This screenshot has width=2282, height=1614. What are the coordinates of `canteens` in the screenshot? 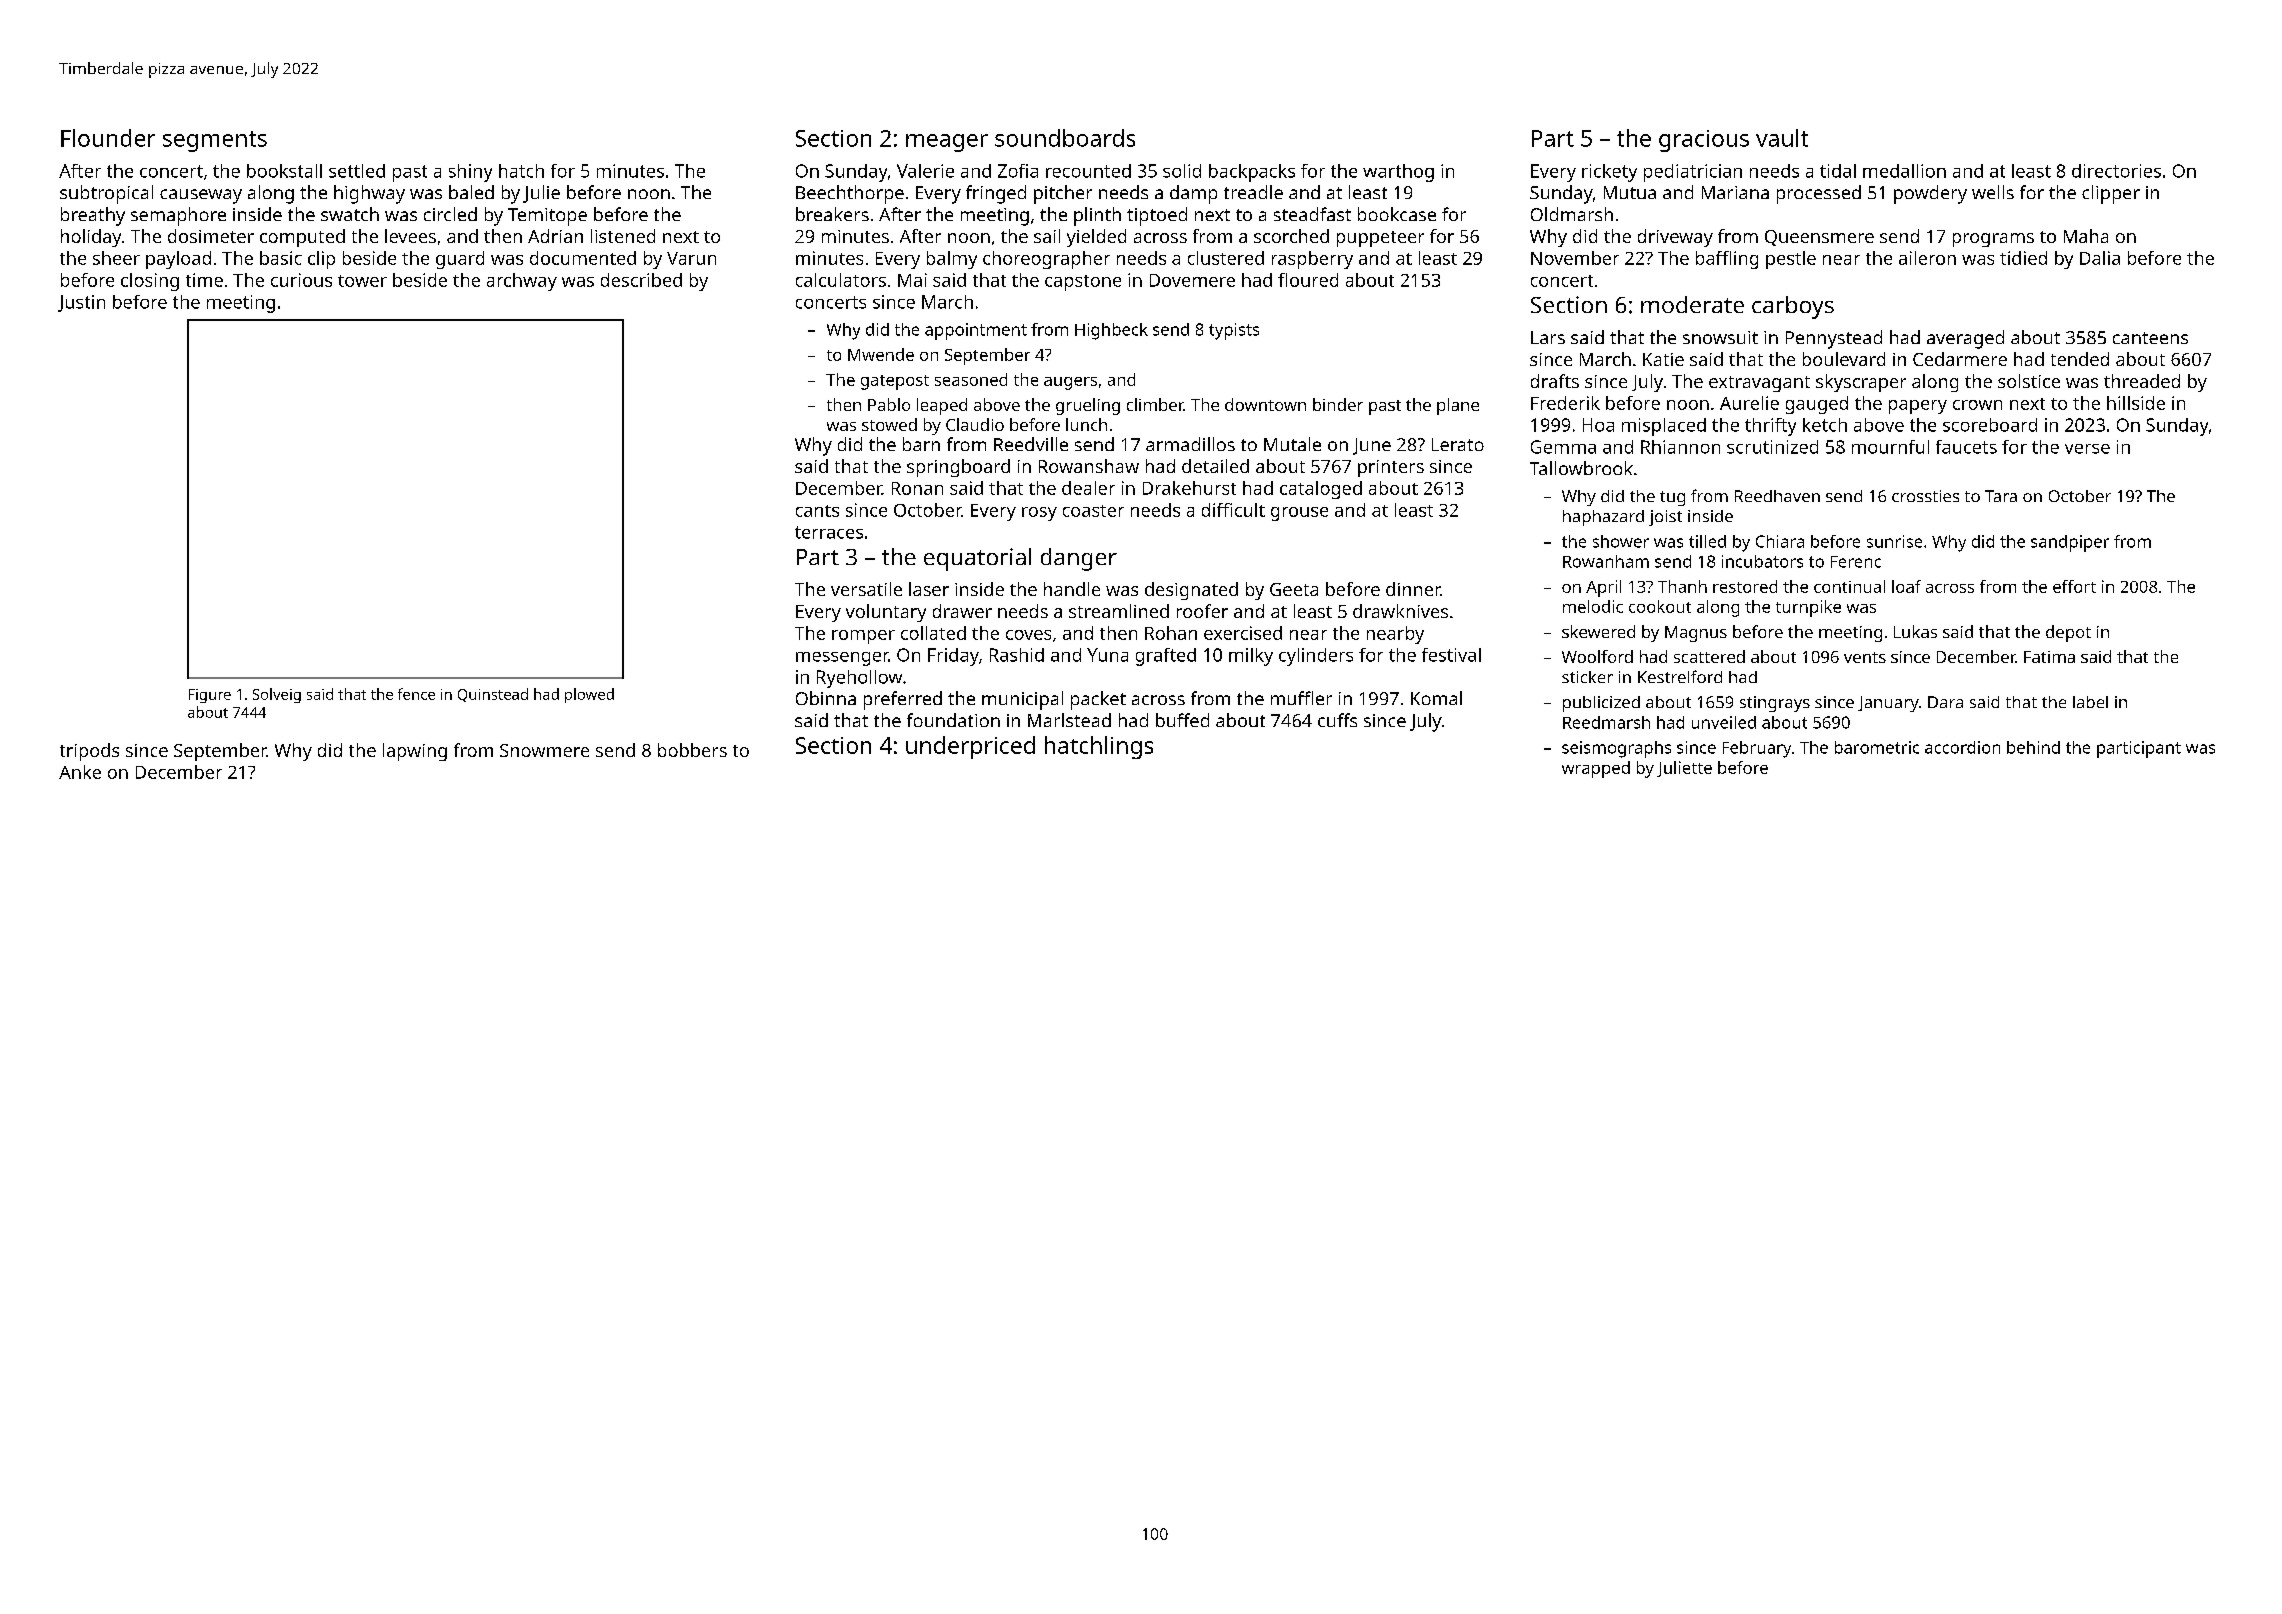 It's located at (2150, 338).
